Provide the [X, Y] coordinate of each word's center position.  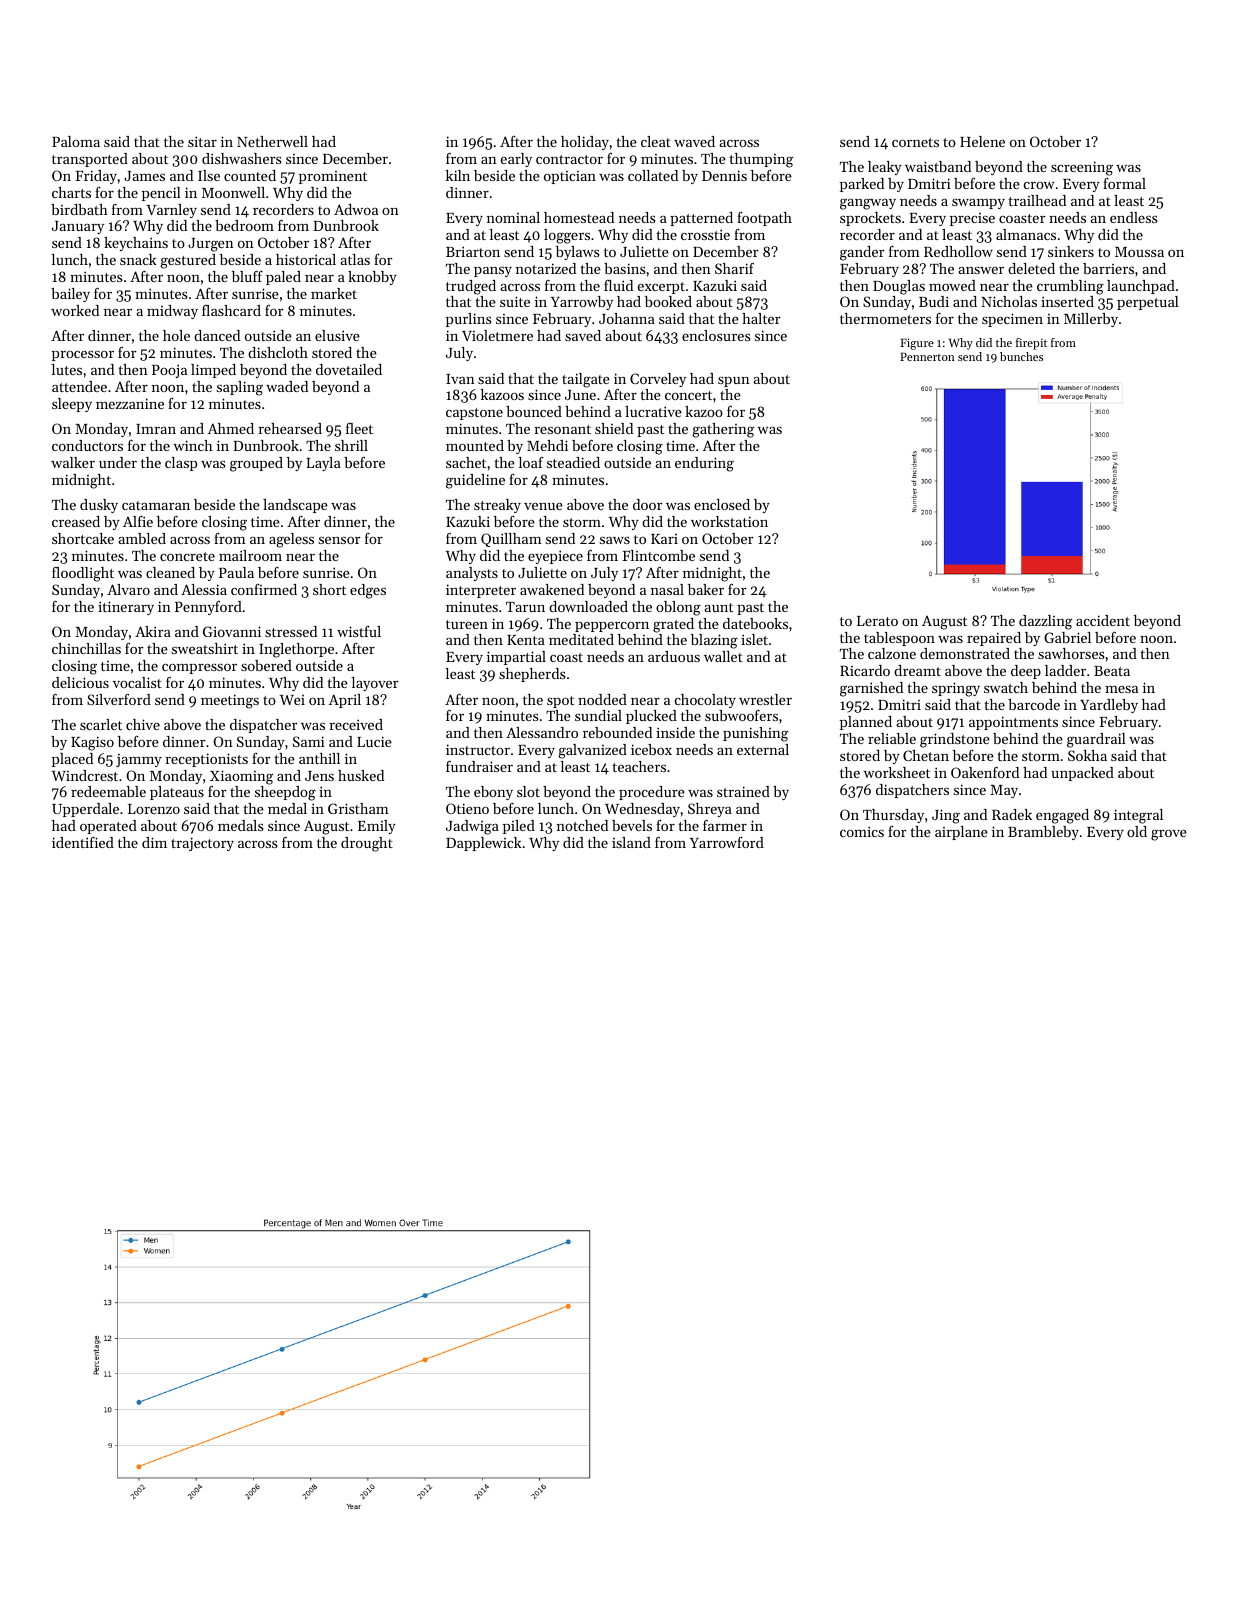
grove [1169, 835]
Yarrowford [727, 842]
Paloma [76, 141]
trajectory [202, 844]
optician [570, 177]
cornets [915, 142]
